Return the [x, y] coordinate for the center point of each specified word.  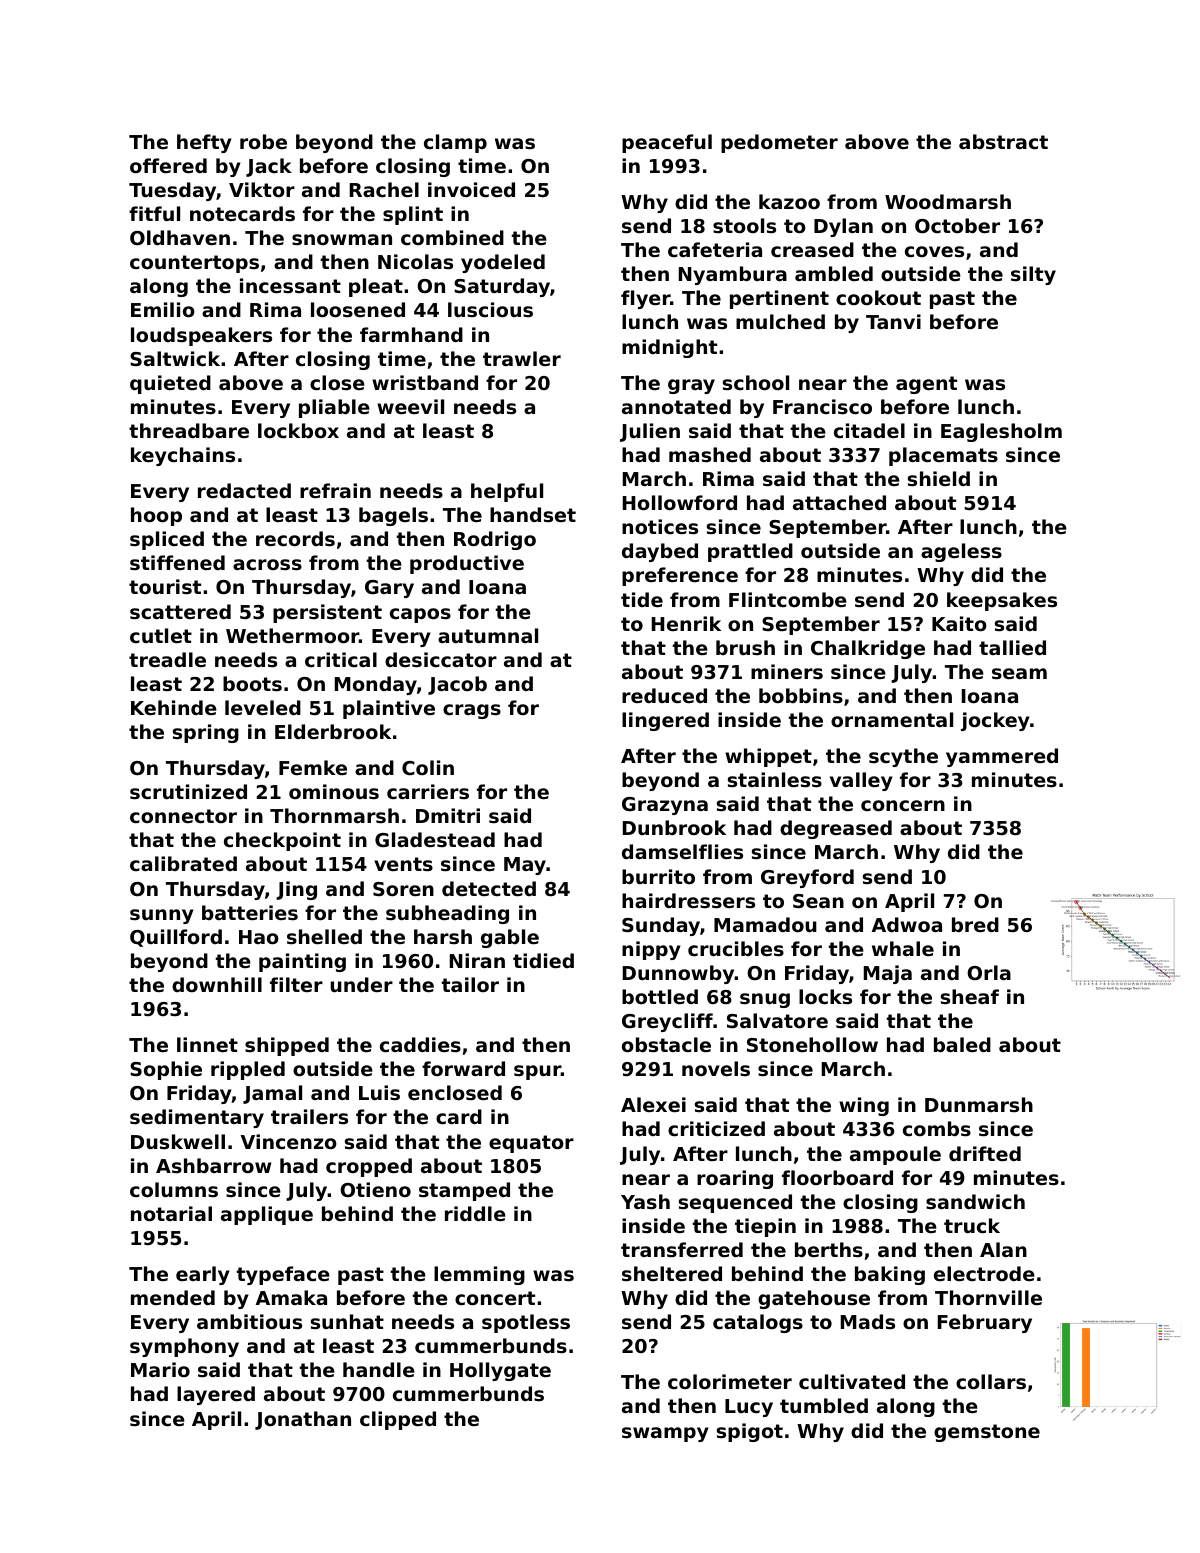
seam [1019, 674]
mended [173, 1297]
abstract [1003, 142]
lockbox [298, 430]
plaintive [389, 709]
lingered [665, 721]
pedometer [779, 143]
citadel [869, 430]
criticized [716, 1128]
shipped [287, 1046]
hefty [204, 143]
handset [533, 515]
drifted [985, 1153]
